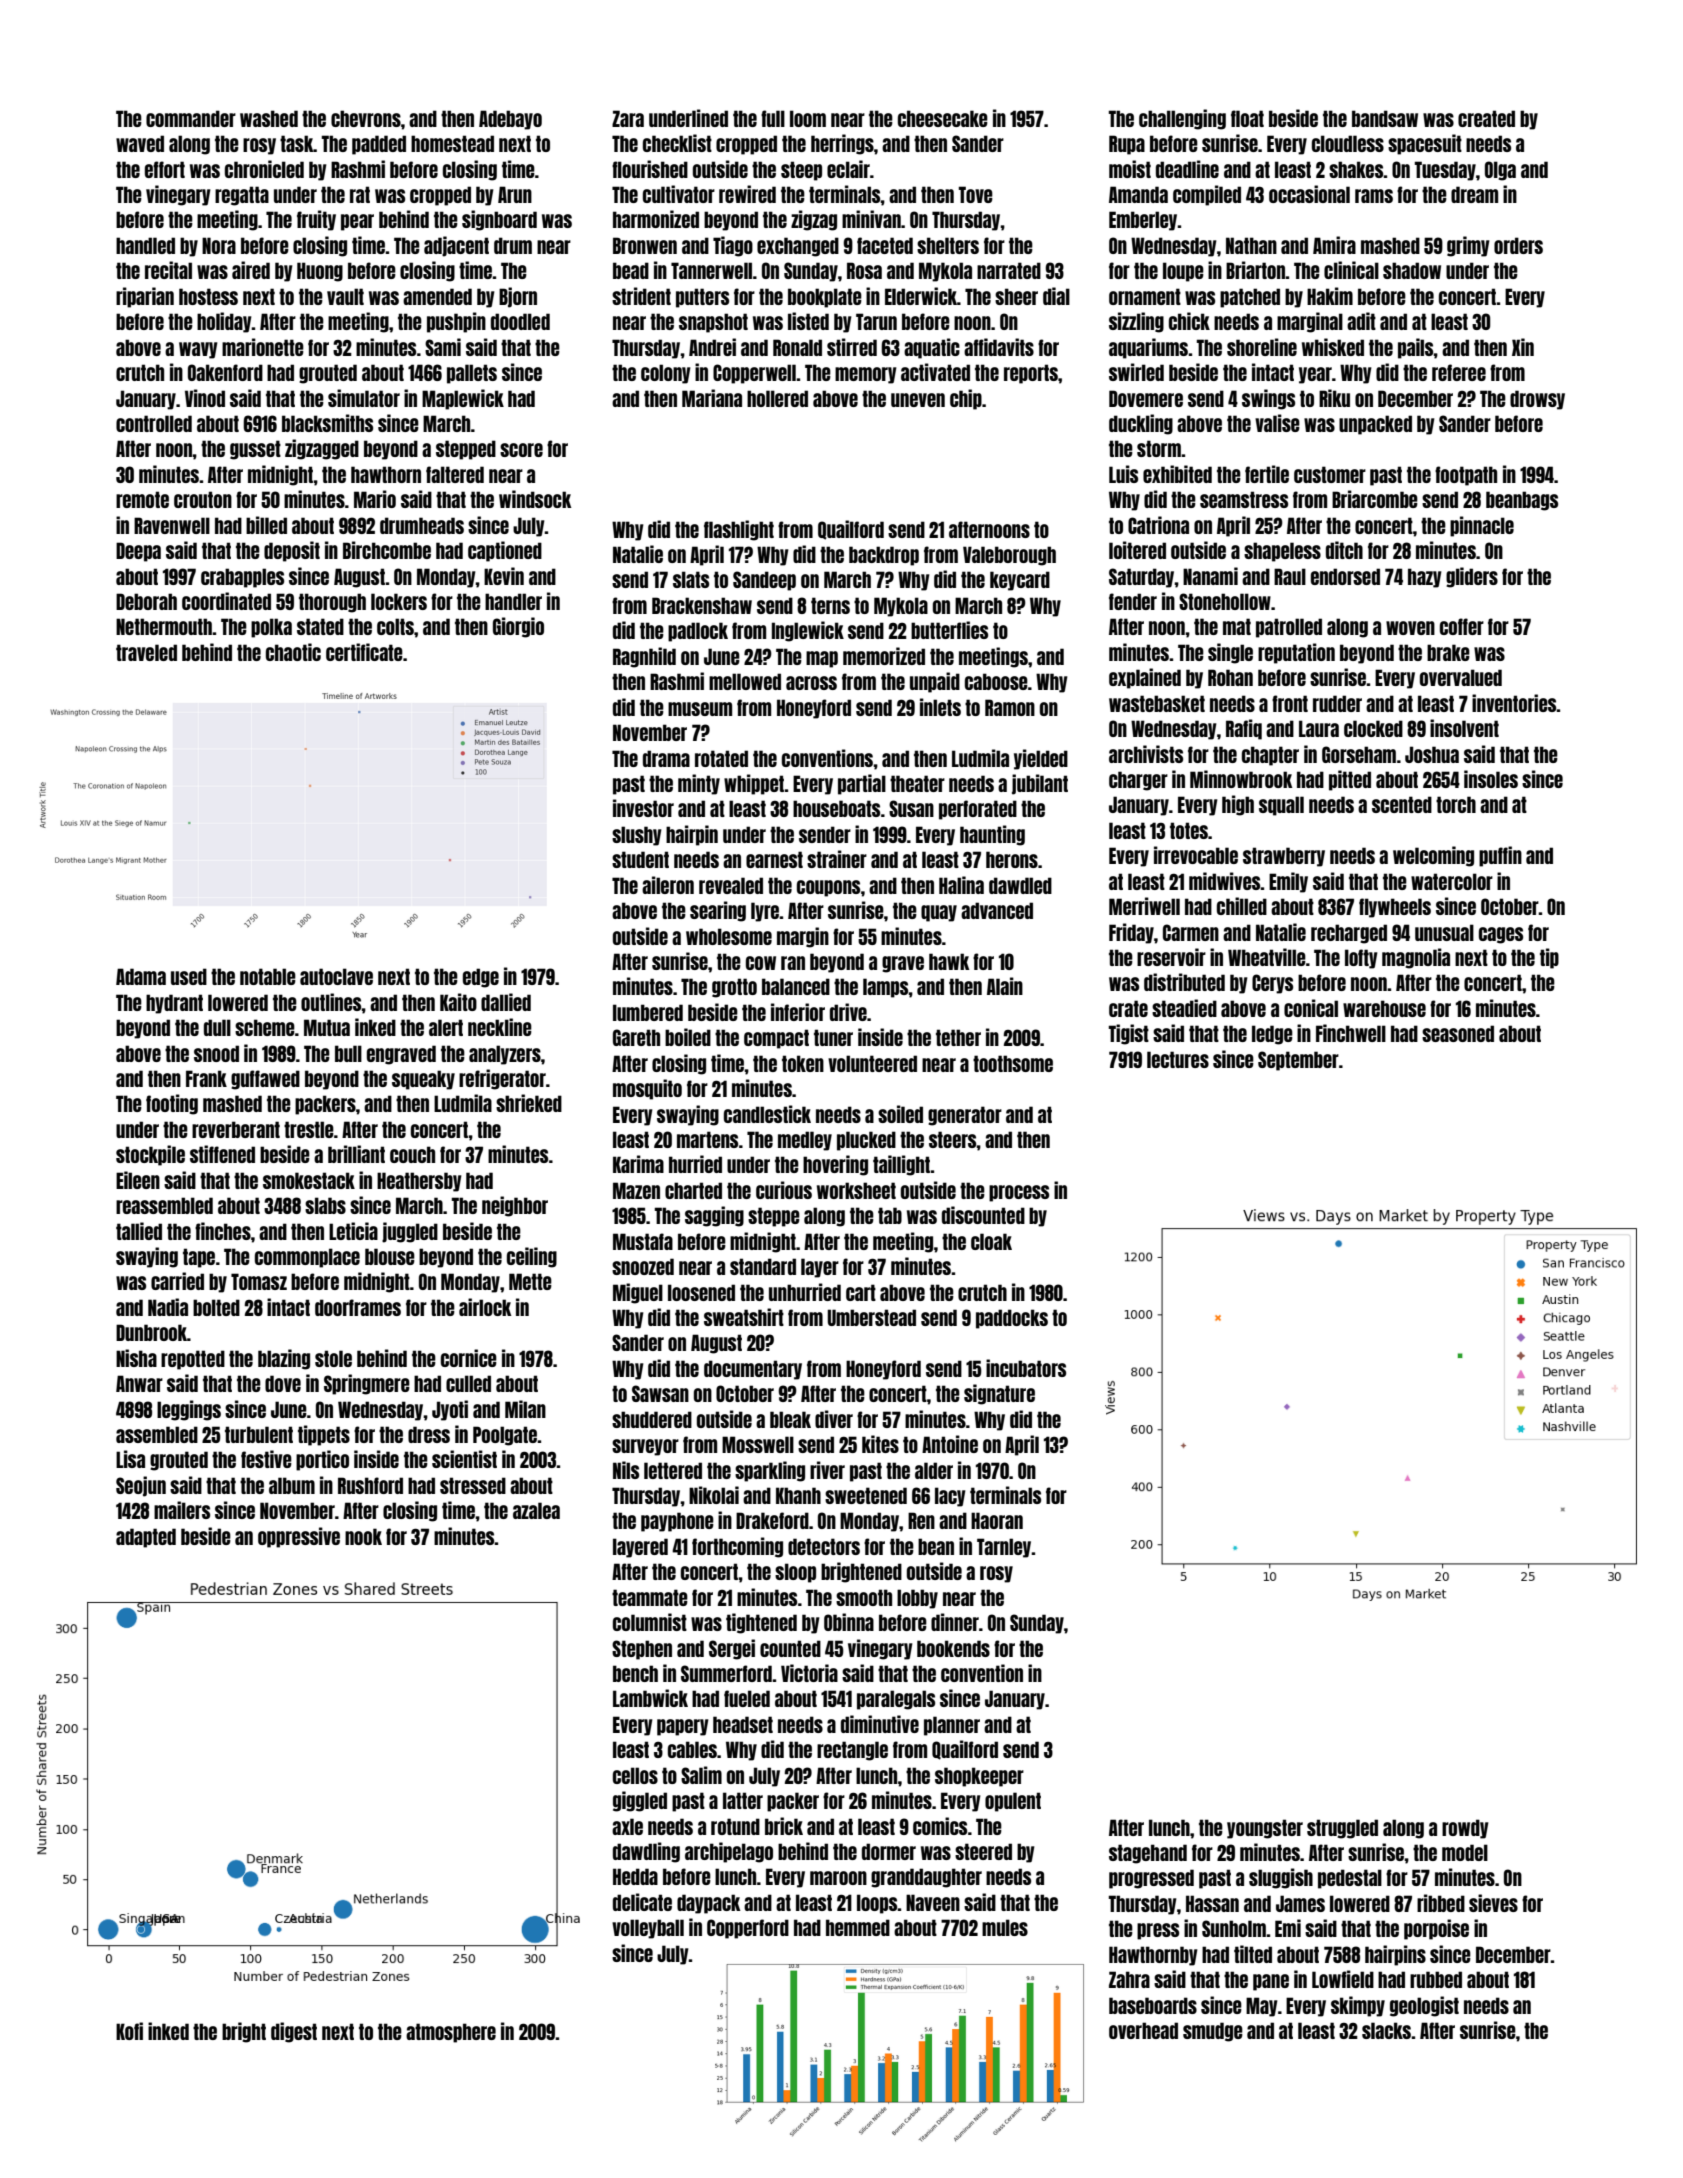 The height and width of the screenshot is (2178, 1683). What do you see at coordinates (145, 245) in the screenshot?
I see `handled` at bounding box center [145, 245].
